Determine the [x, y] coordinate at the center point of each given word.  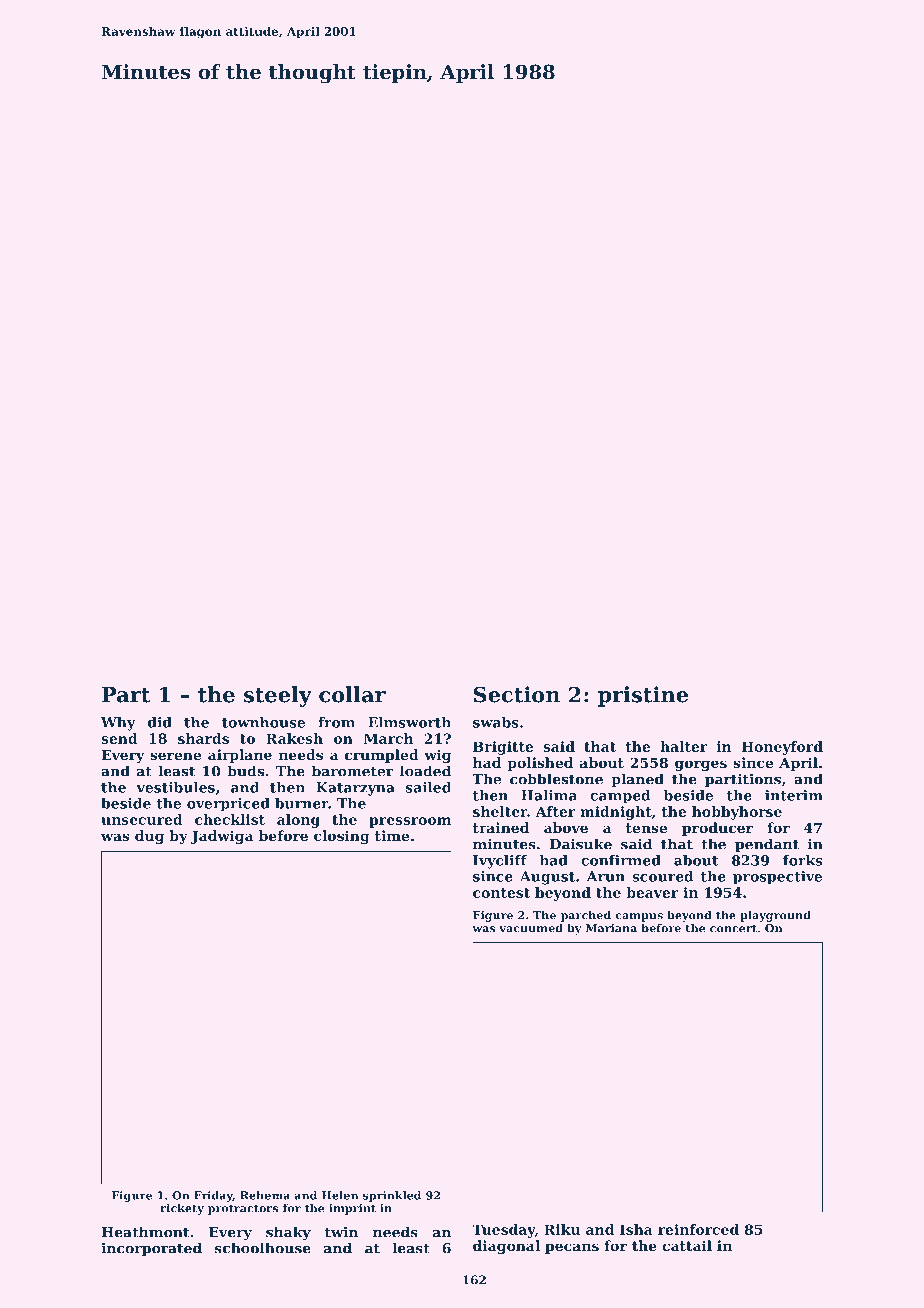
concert [733, 928]
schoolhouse [263, 1248]
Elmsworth [409, 722]
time [392, 835]
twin [341, 1232]
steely [278, 696]
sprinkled [392, 1196]
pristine [643, 696]
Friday [213, 1196]
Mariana [611, 928]
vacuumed [531, 928]
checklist [230, 819]
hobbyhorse [737, 813]
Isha [636, 1229]
